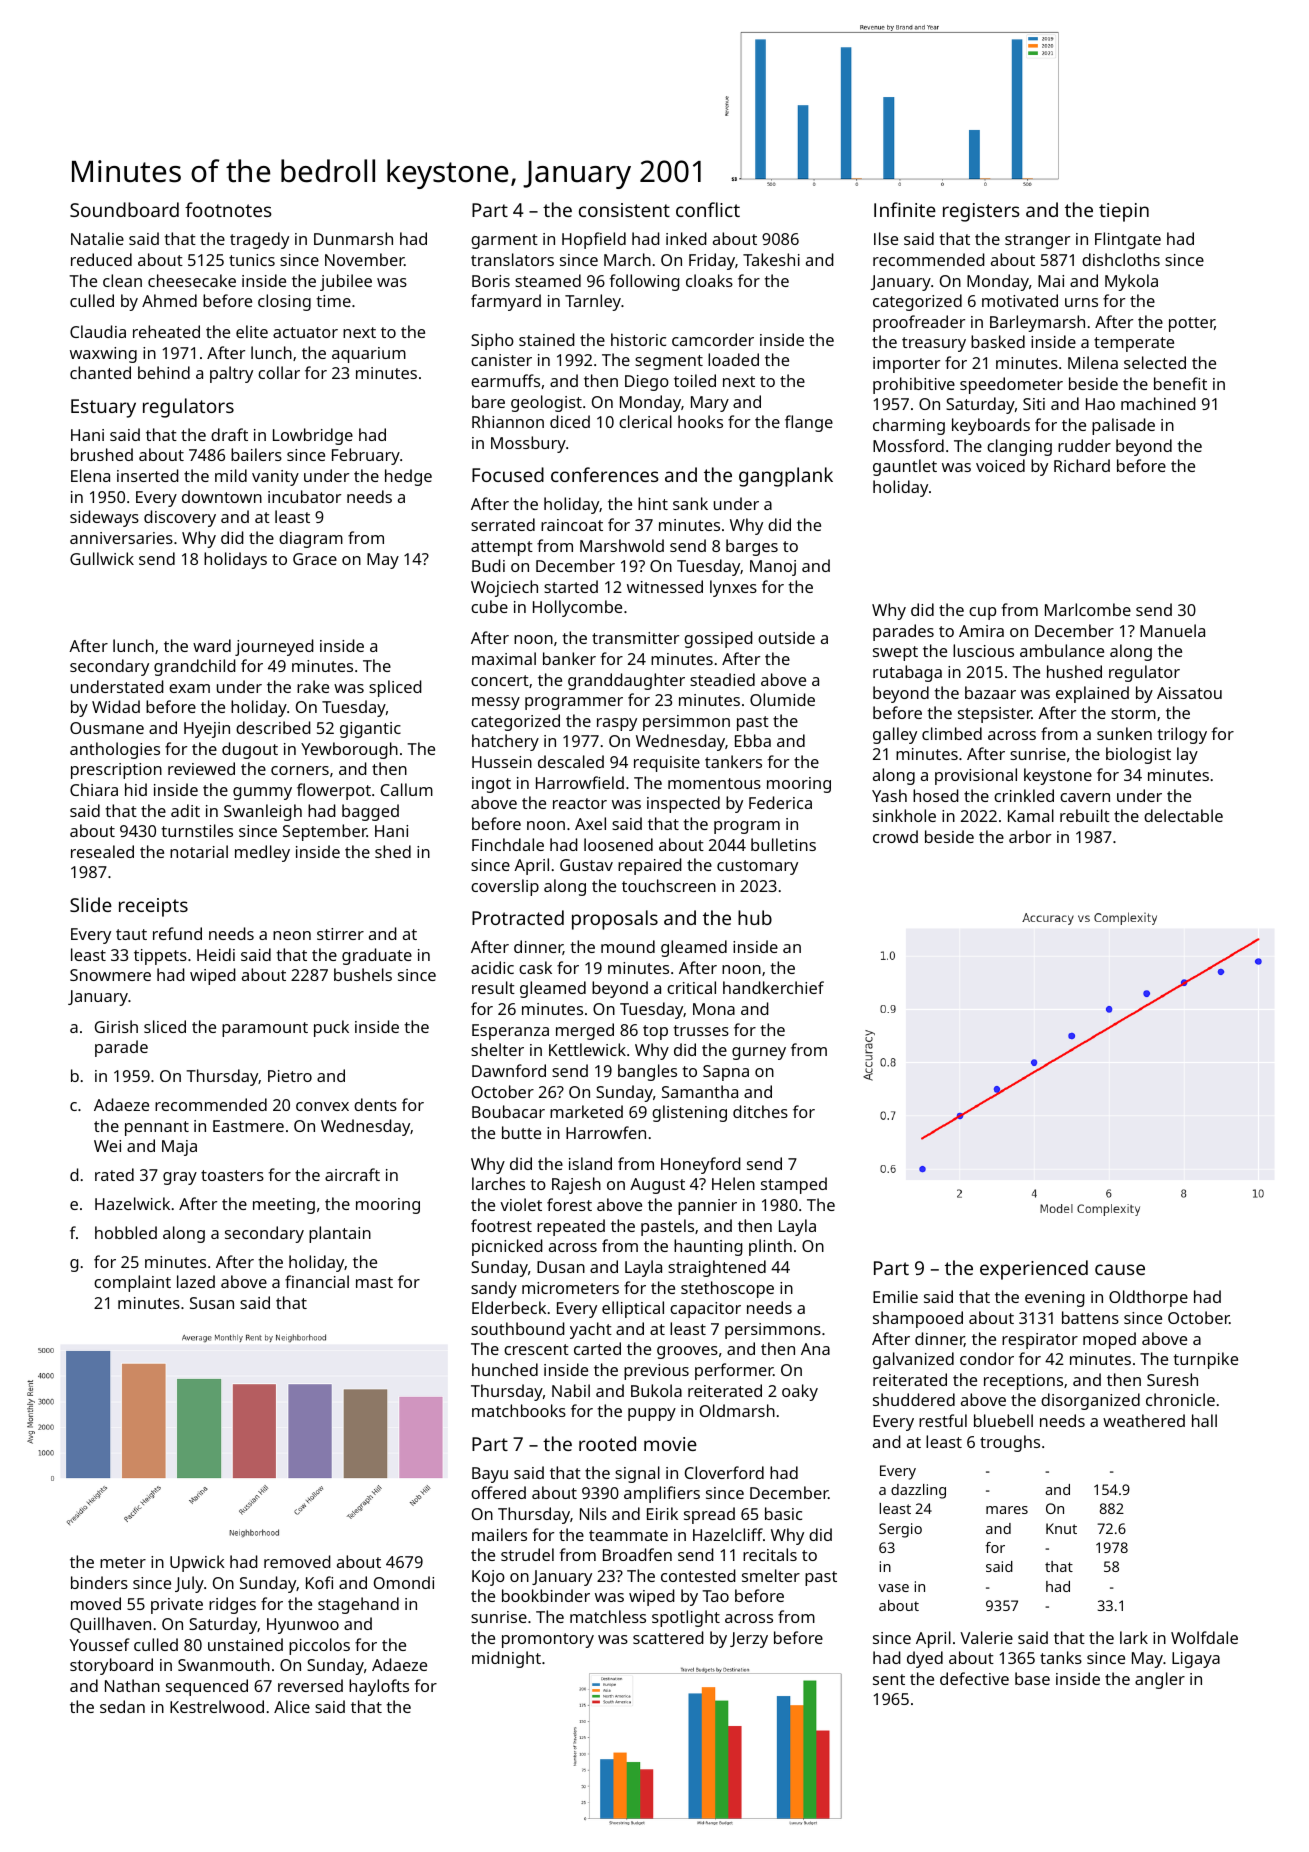 The image size is (1309, 1852). I want to click on dyed, so click(925, 1659).
